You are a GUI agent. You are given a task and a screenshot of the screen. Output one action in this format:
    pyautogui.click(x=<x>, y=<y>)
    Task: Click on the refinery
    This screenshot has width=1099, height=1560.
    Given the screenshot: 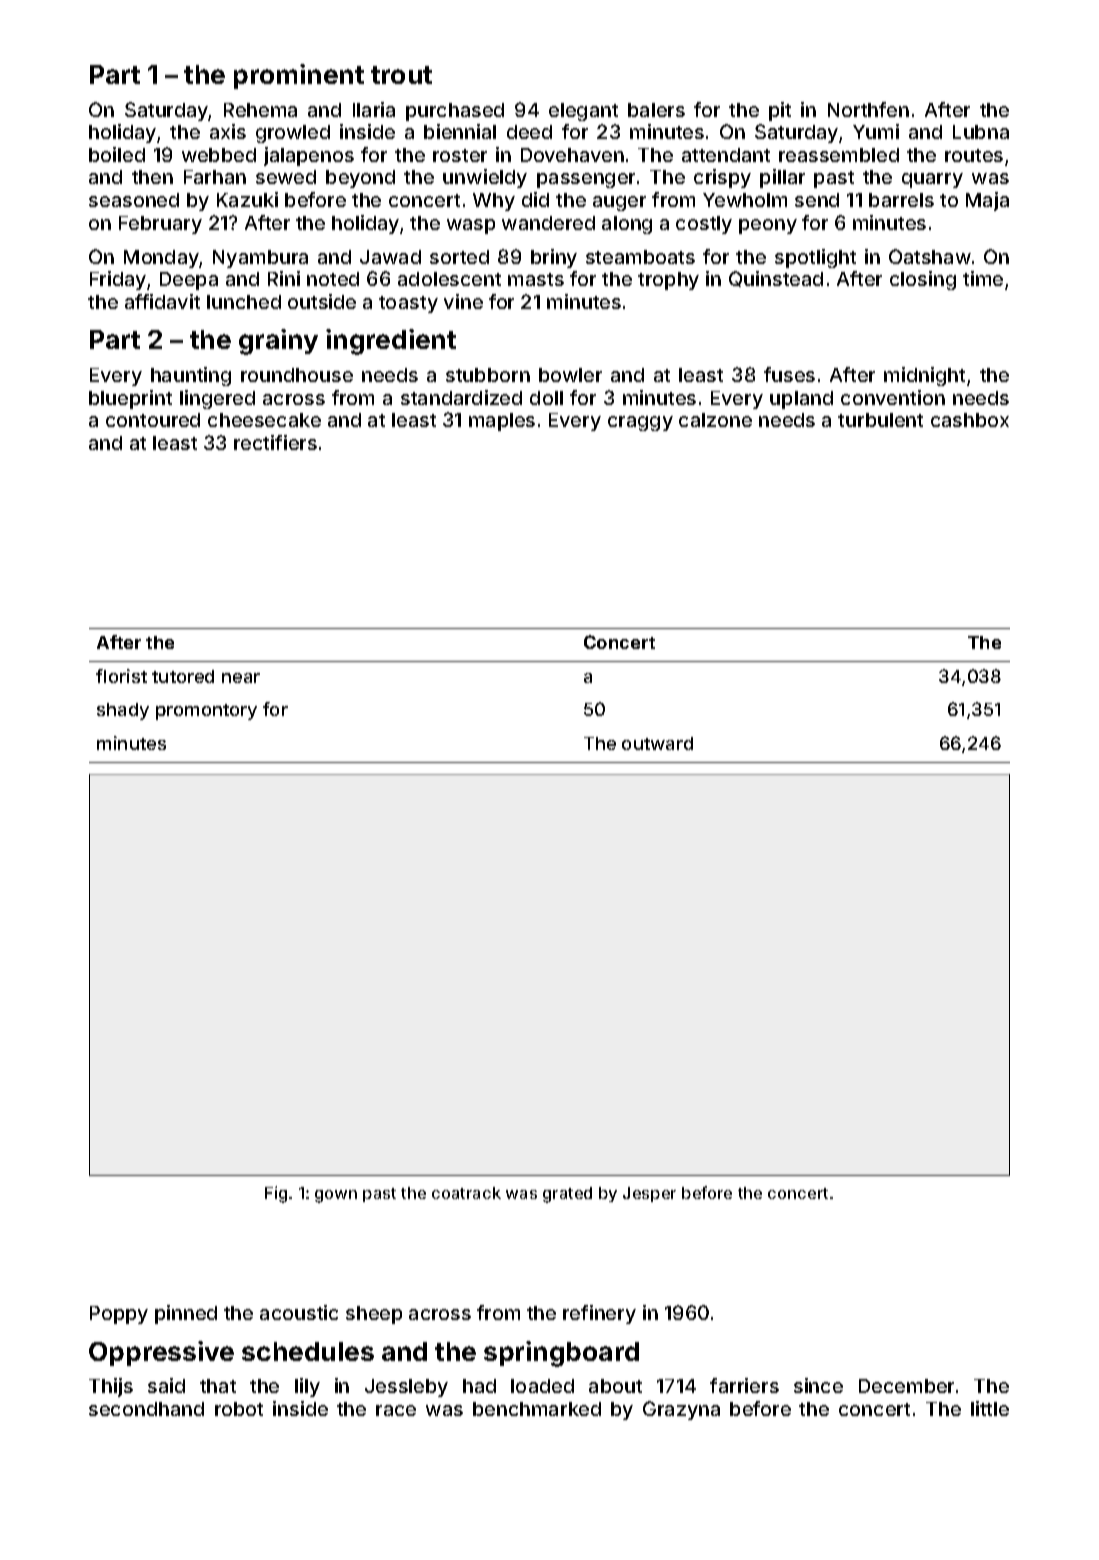 What is the action you would take?
    pyautogui.click(x=599, y=1314)
